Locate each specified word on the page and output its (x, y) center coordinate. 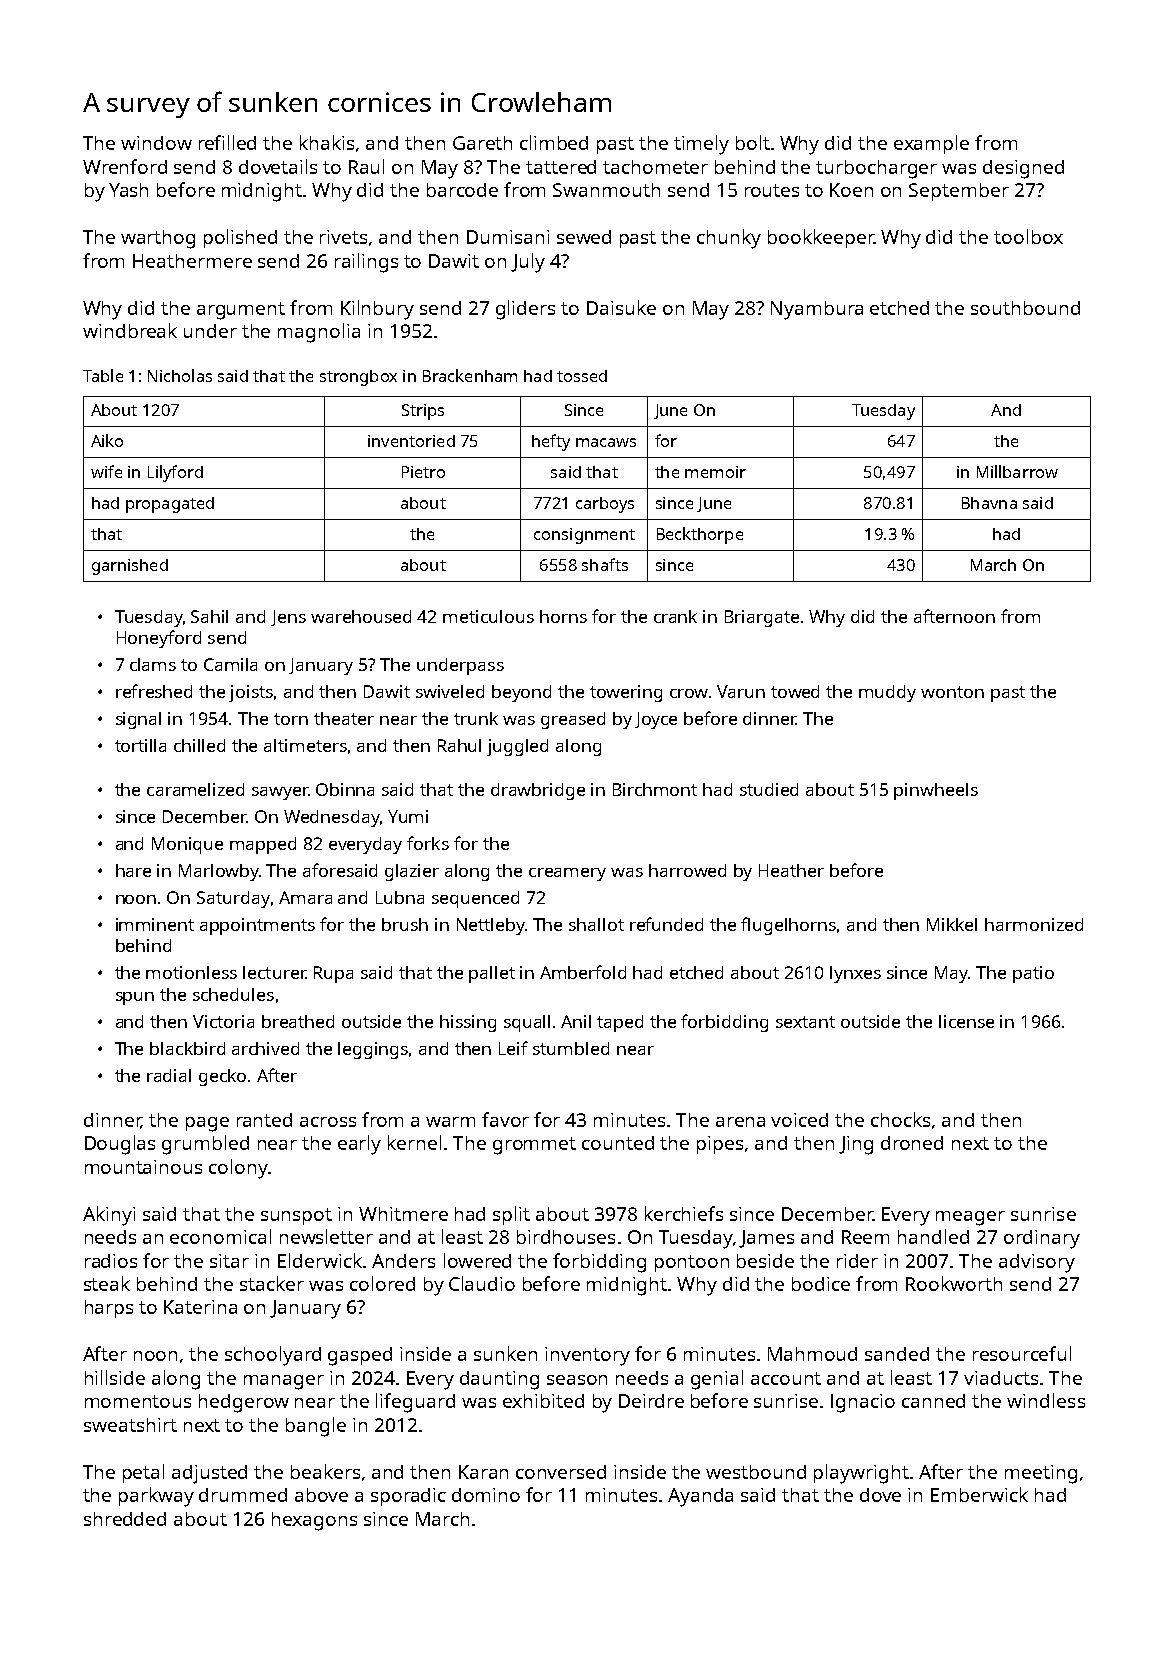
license (966, 1021)
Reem (865, 1237)
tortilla (140, 745)
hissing (468, 1023)
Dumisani (508, 237)
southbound (1025, 308)
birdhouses (566, 1237)
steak (107, 1283)
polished (240, 238)
